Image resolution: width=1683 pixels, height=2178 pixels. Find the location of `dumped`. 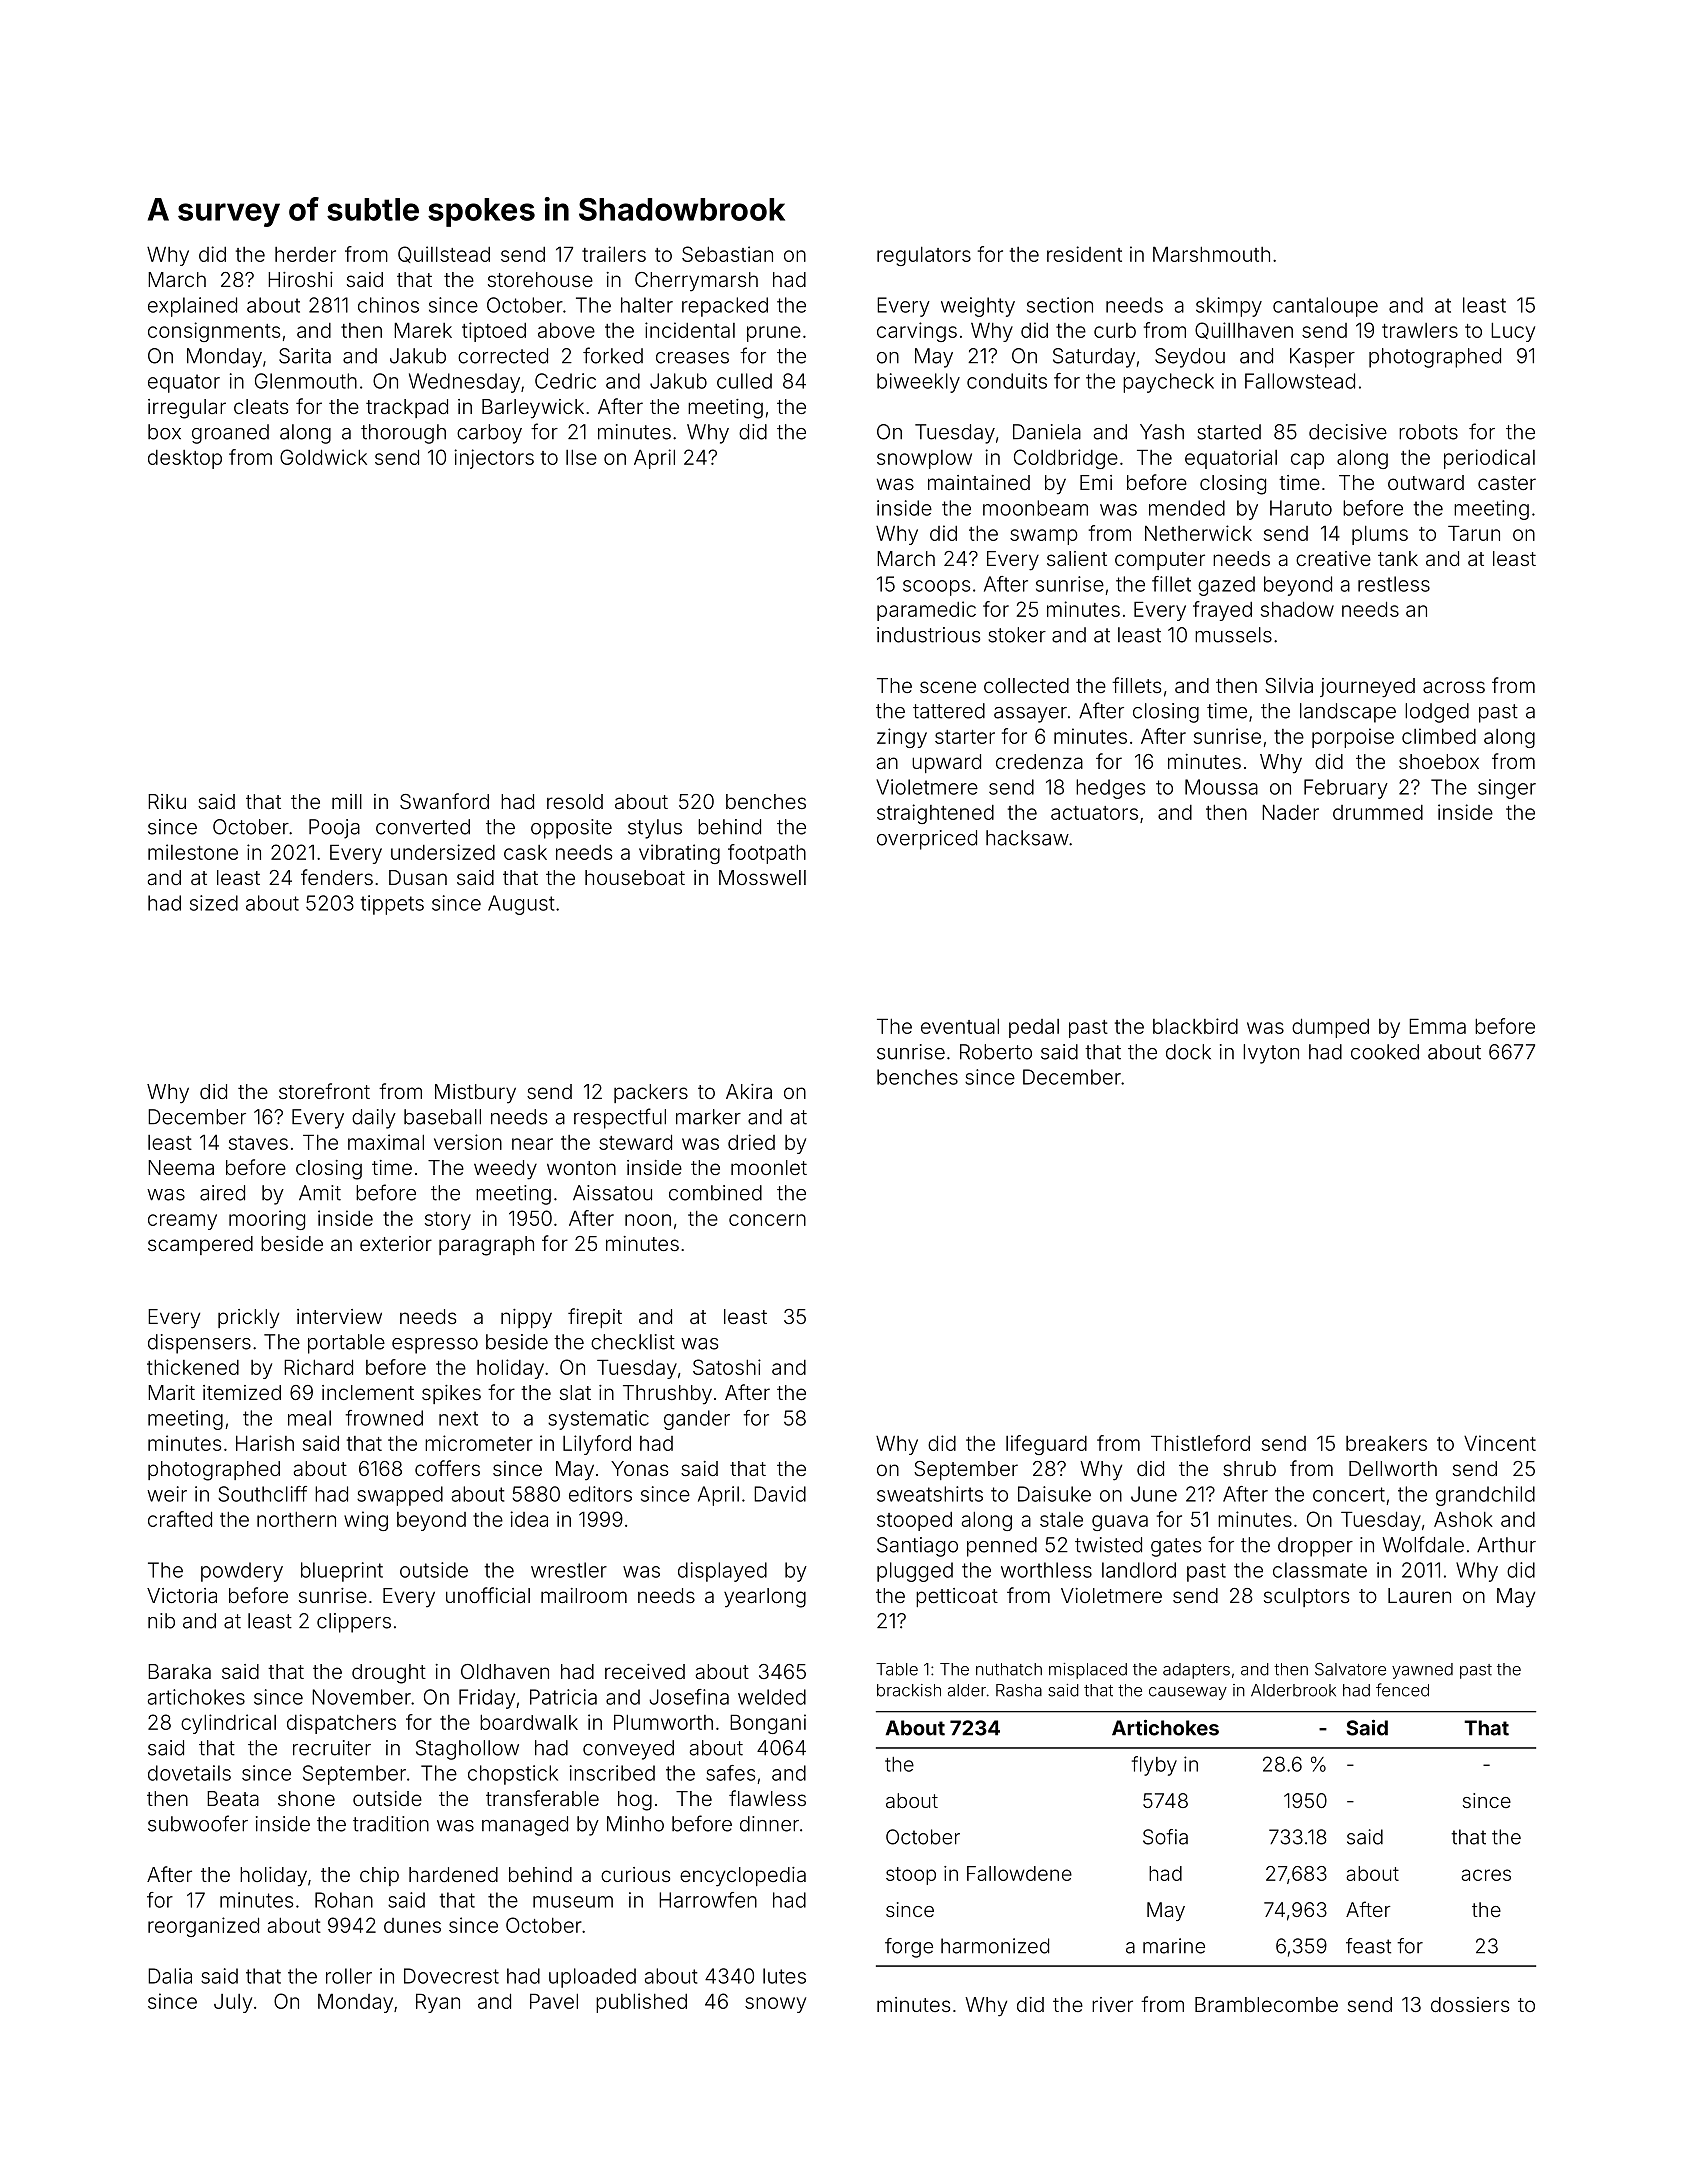

dumped is located at coordinates (1330, 1028).
